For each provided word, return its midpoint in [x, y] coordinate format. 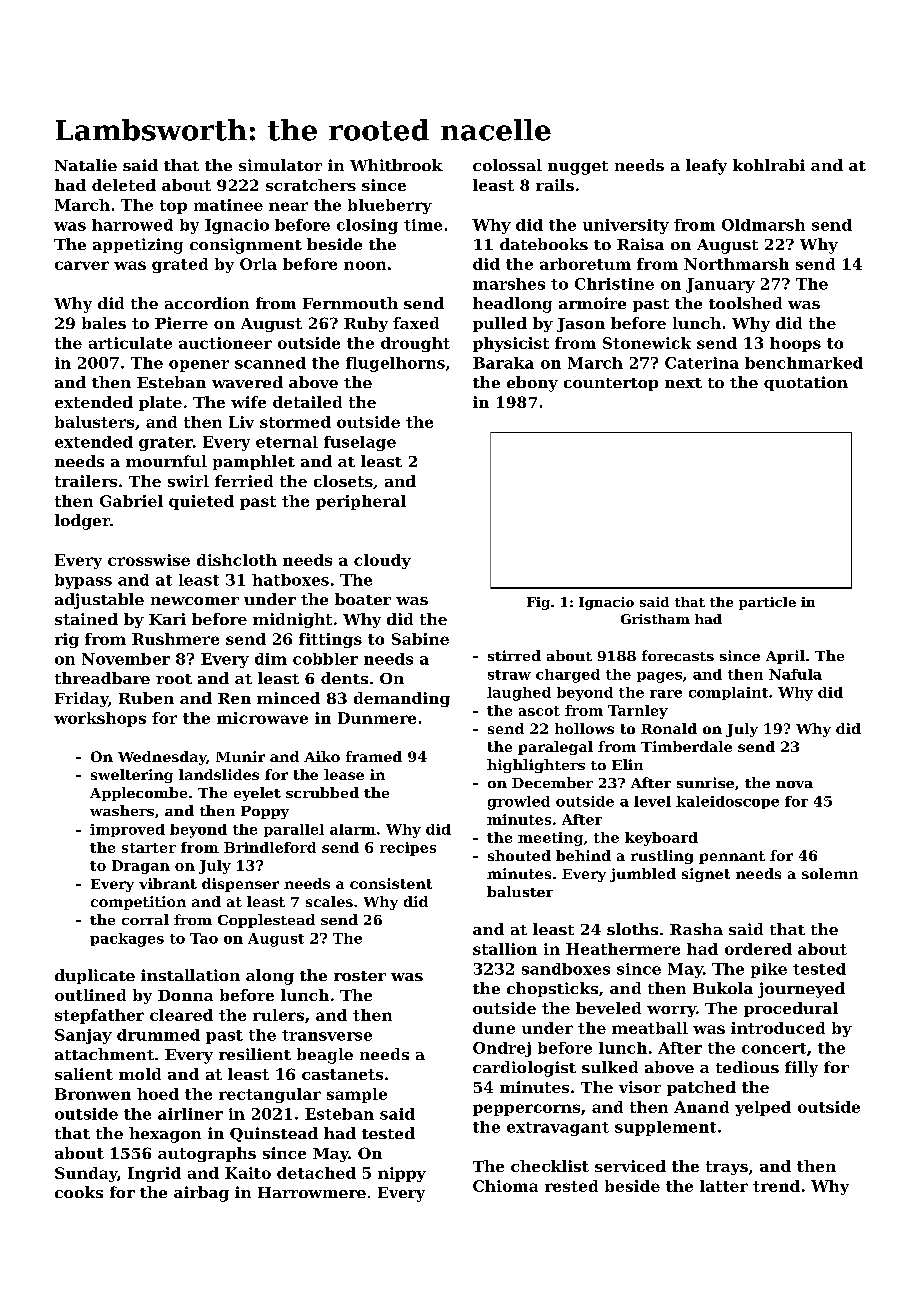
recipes [408, 849]
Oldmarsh [763, 225]
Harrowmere [312, 1192]
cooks [79, 1192]
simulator [280, 165]
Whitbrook [396, 165]
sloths [632, 929]
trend [776, 1186]
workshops [100, 719]
